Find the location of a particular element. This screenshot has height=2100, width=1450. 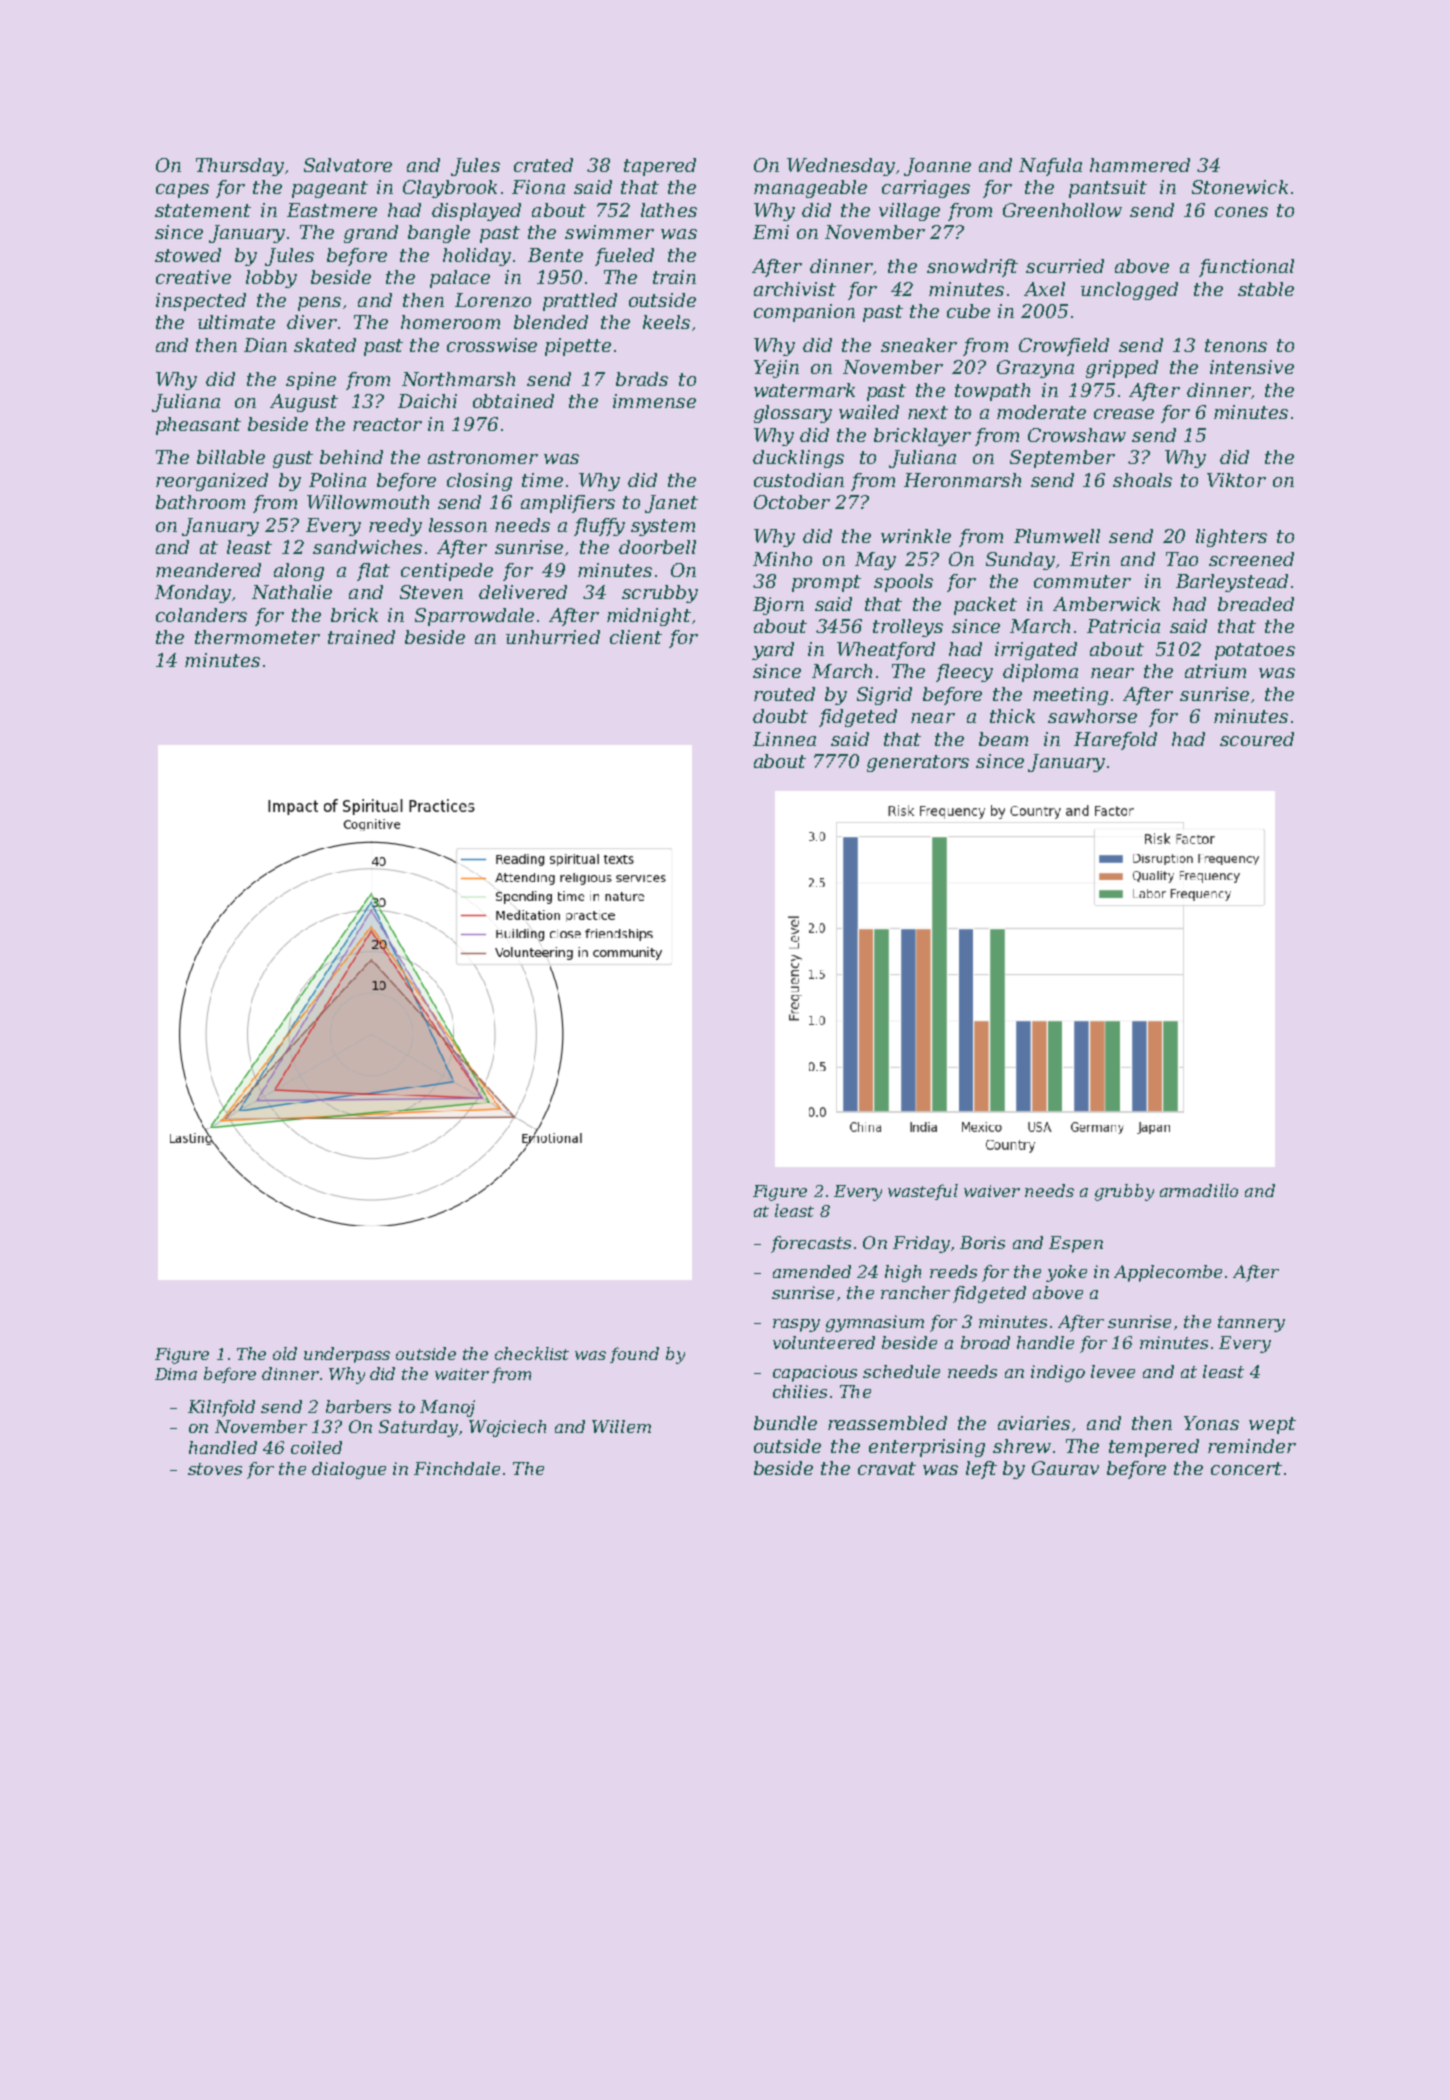

pheasant is located at coordinates (198, 426).
